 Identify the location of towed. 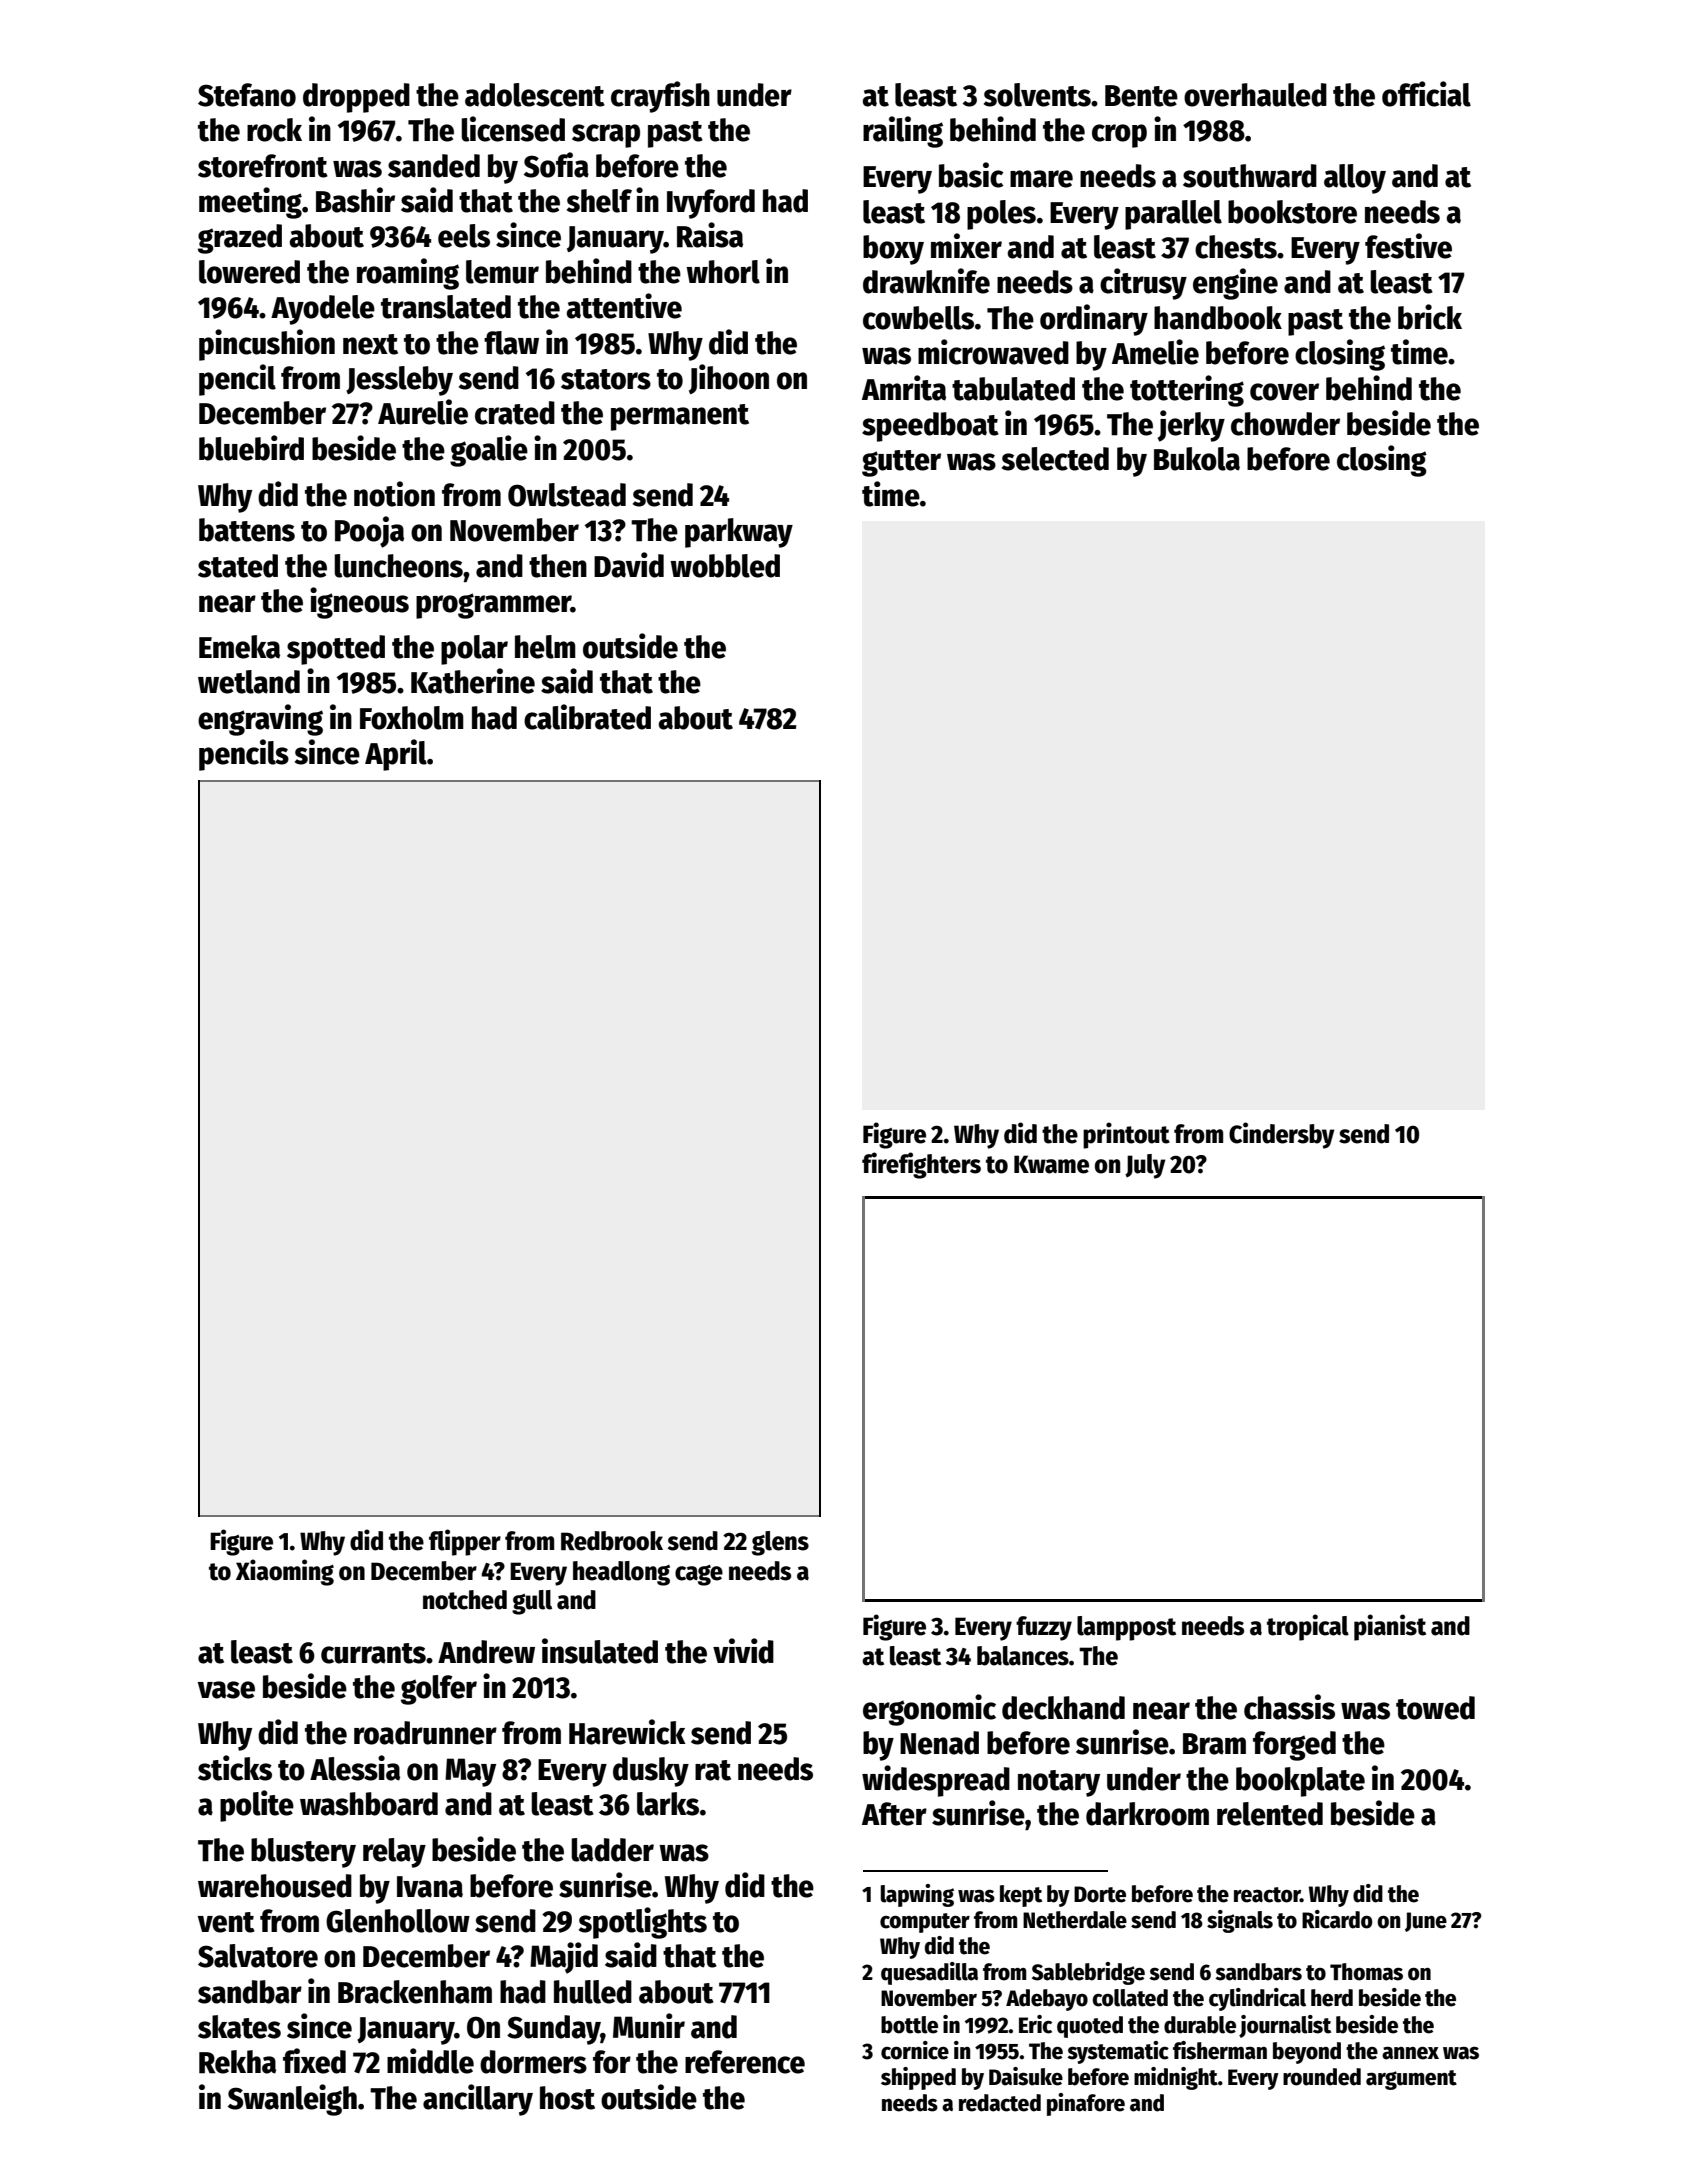
(1435, 1708).
